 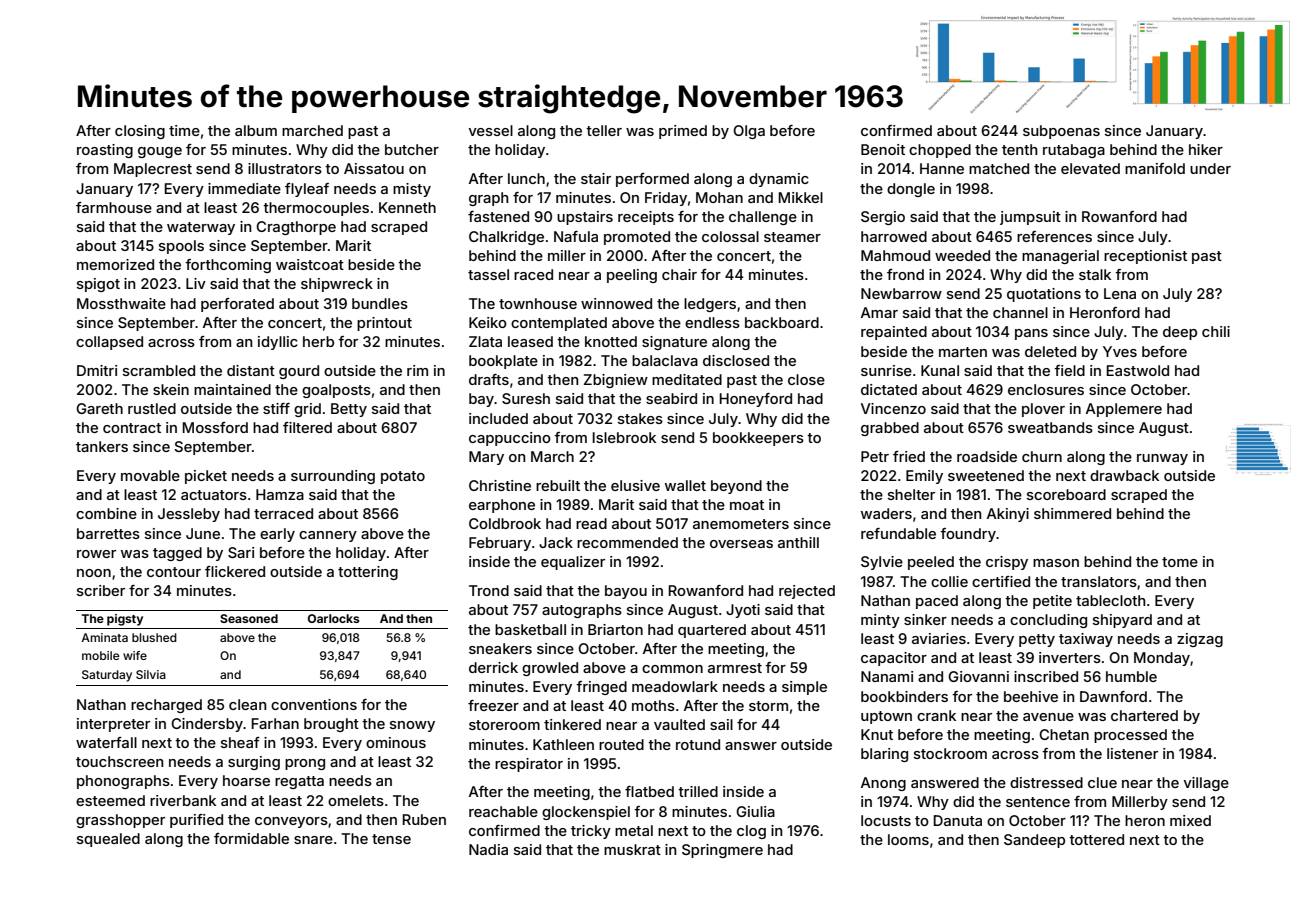 What do you see at coordinates (665, 360) in the page?
I see `balaclava` at bounding box center [665, 360].
